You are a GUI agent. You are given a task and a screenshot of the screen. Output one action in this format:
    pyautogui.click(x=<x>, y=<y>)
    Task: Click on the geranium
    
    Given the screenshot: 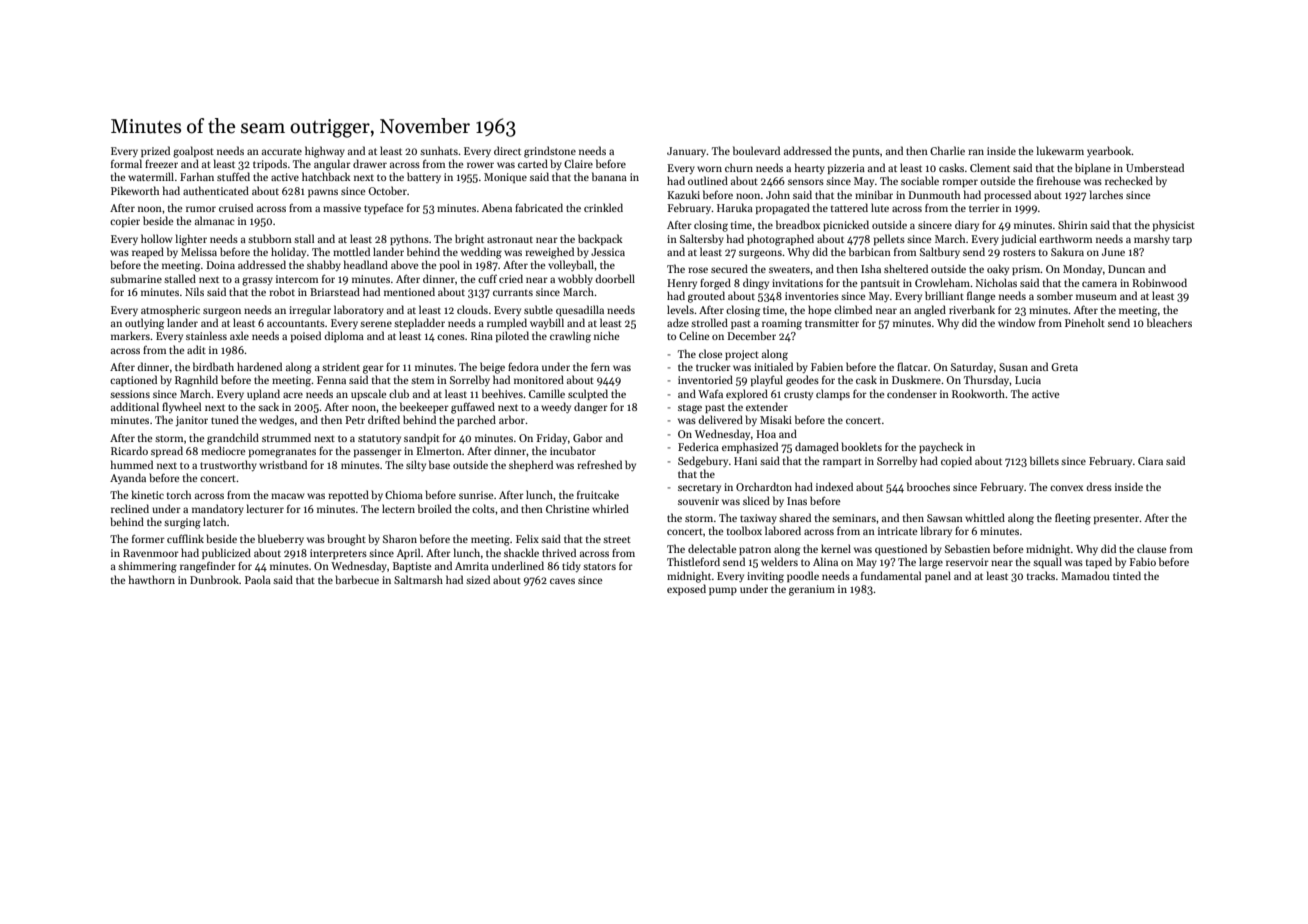 What is the action you would take?
    pyautogui.click(x=812, y=590)
